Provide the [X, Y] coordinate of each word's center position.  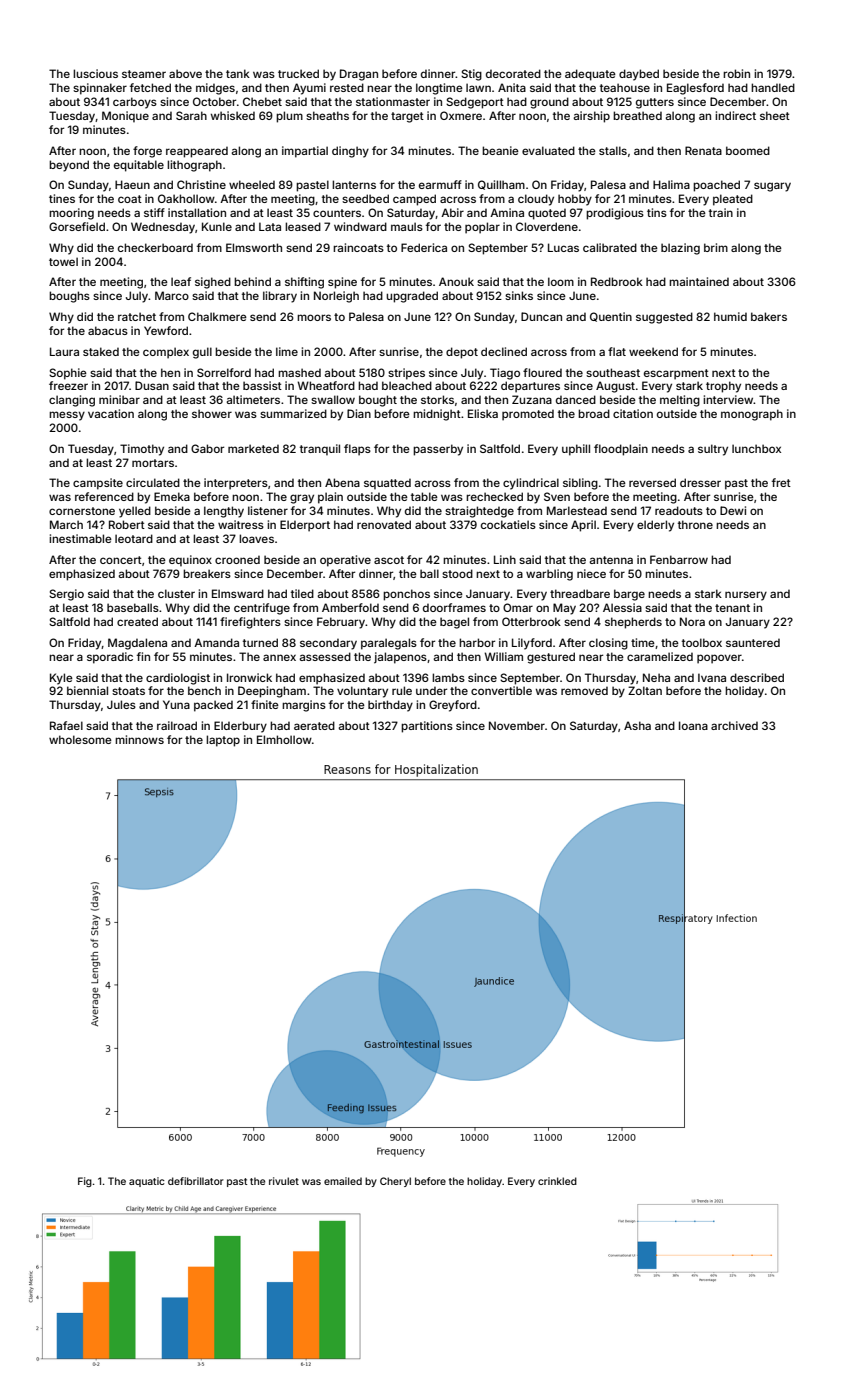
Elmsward [238, 593]
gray [302, 499]
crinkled [557, 1181]
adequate [590, 75]
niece [591, 573]
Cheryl [395, 1182]
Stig [471, 75]
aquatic [147, 1182]
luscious [95, 73]
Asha [637, 725]
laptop [223, 741]
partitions [427, 727]
